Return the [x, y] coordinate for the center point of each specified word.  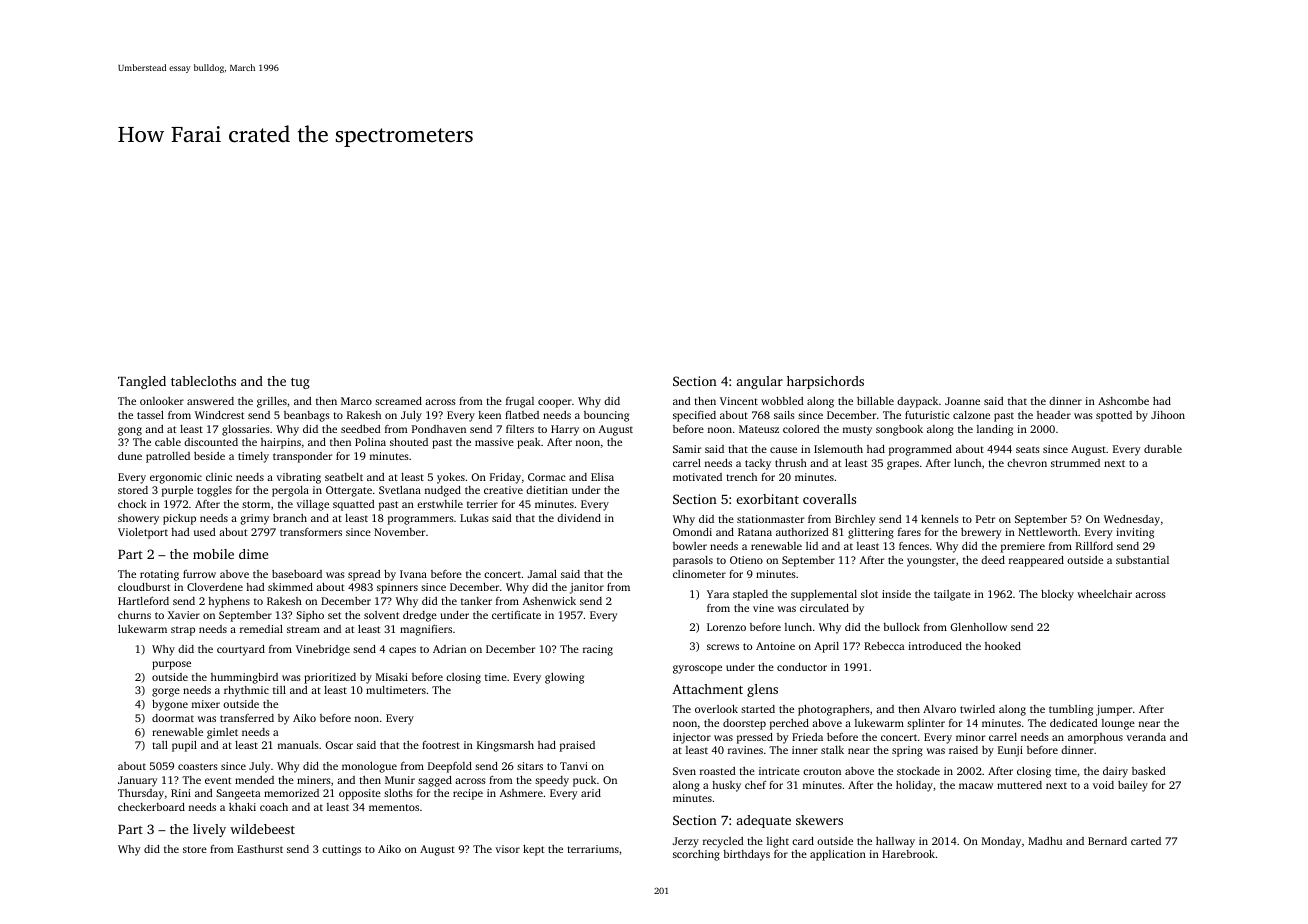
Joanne [962, 401]
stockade [918, 771]
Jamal [542, 574]
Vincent [739, 401]
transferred [247, 718]
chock [132, 504]
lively [209, 830]
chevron [1027, 463]
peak [529, 443]
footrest [441, 745]
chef [756, 785]
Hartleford [143, 601]
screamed [398, 401]
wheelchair [1104, 594]
